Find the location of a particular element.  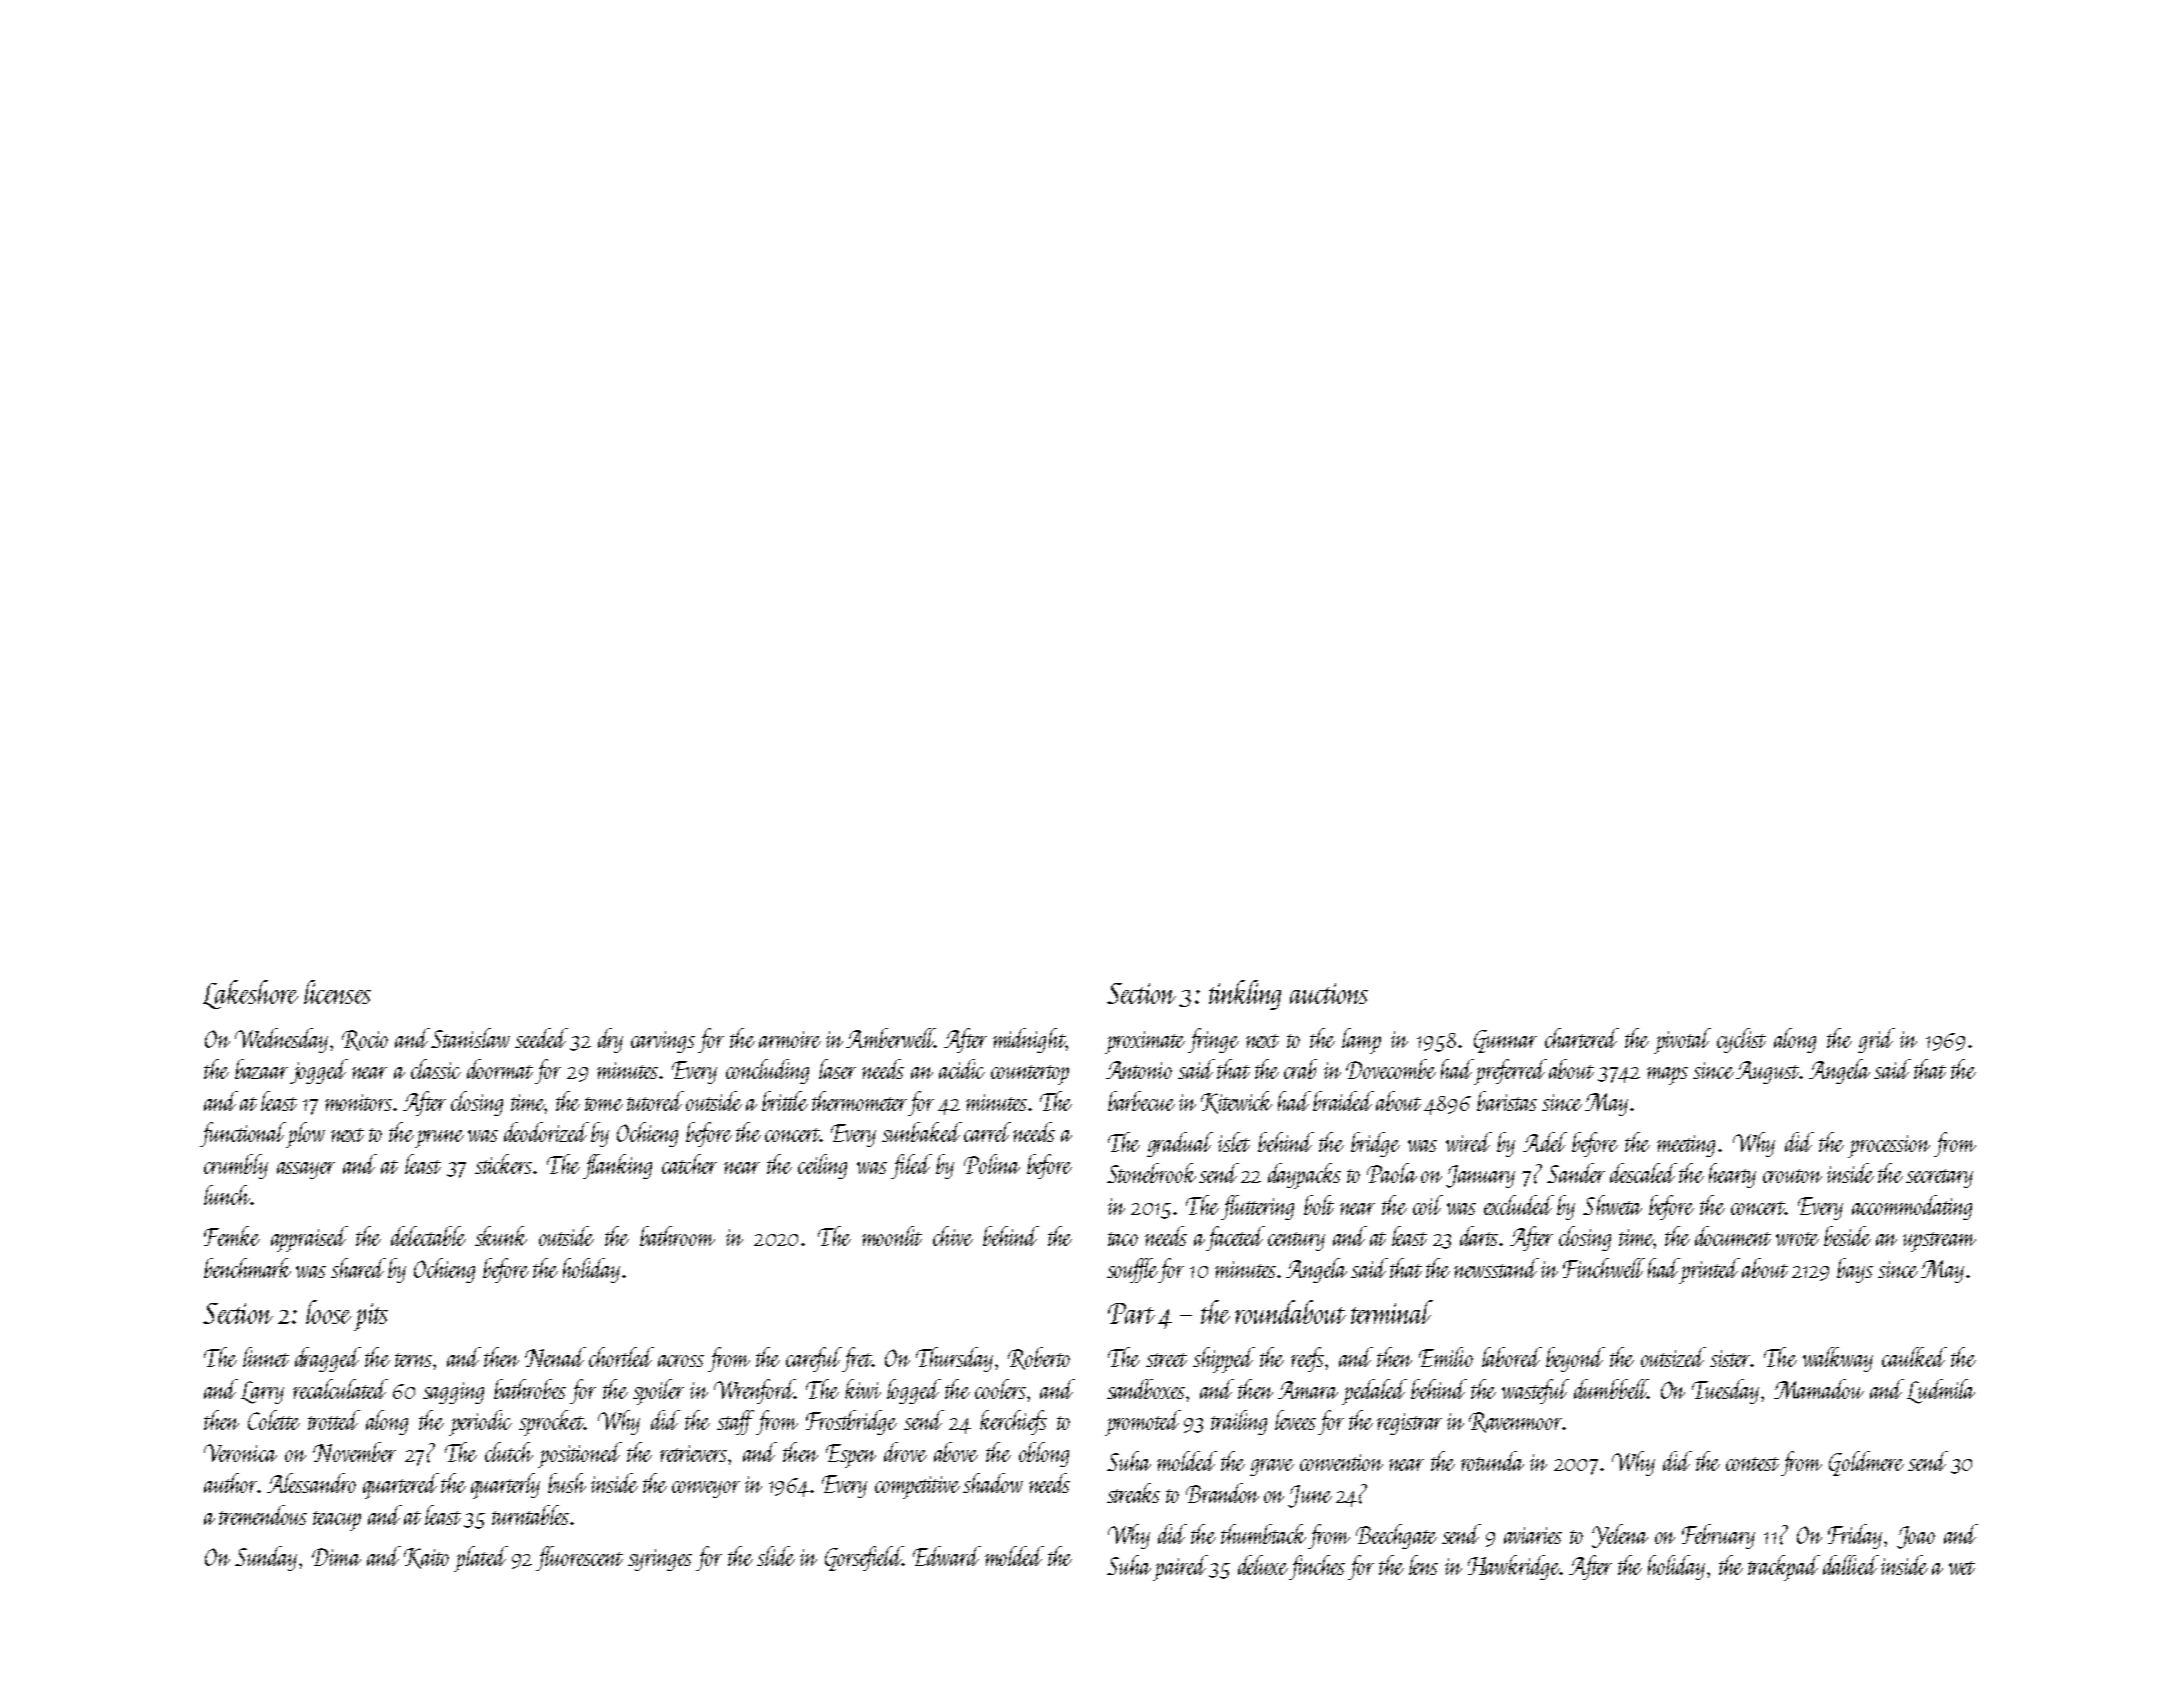

syringes is located at coordinates (660, 1560).
